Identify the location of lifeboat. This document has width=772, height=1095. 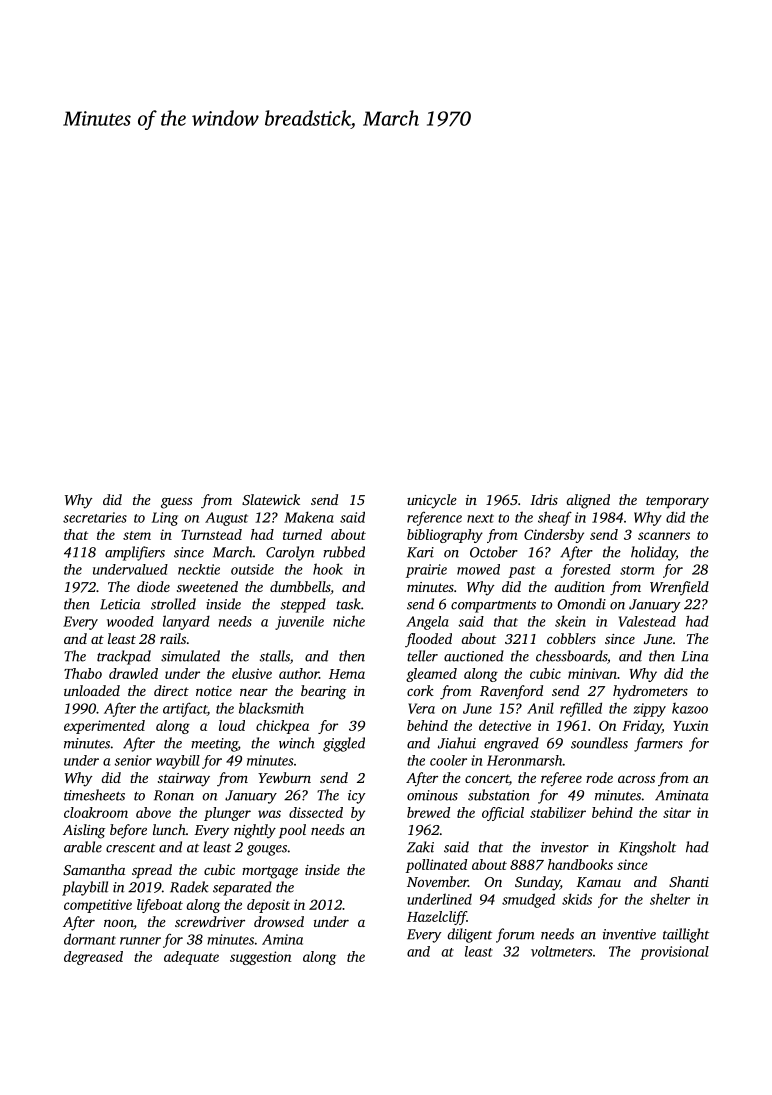
(160, 906).
